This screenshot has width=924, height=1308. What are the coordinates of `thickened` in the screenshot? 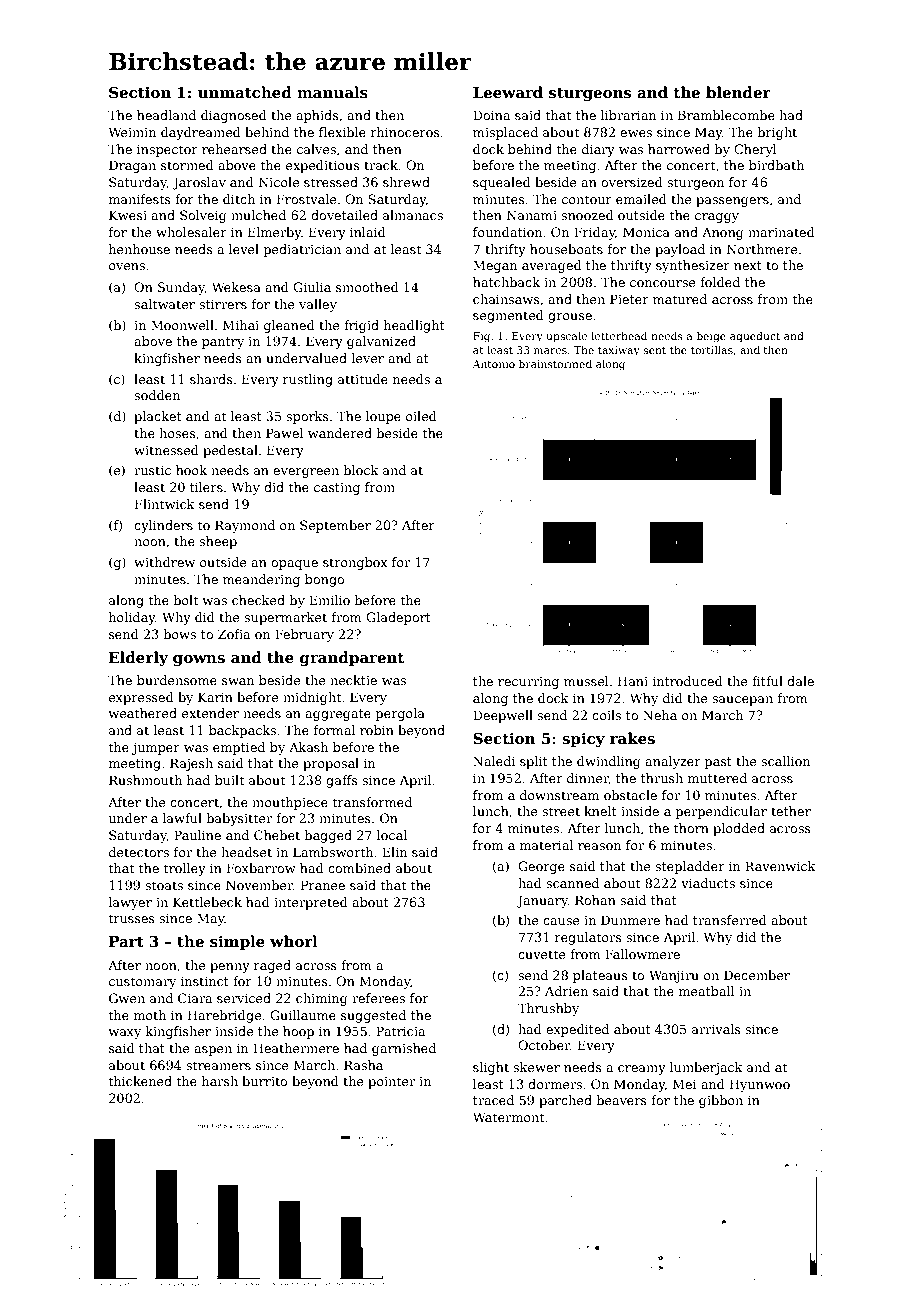 It's located at (140, 1081).
